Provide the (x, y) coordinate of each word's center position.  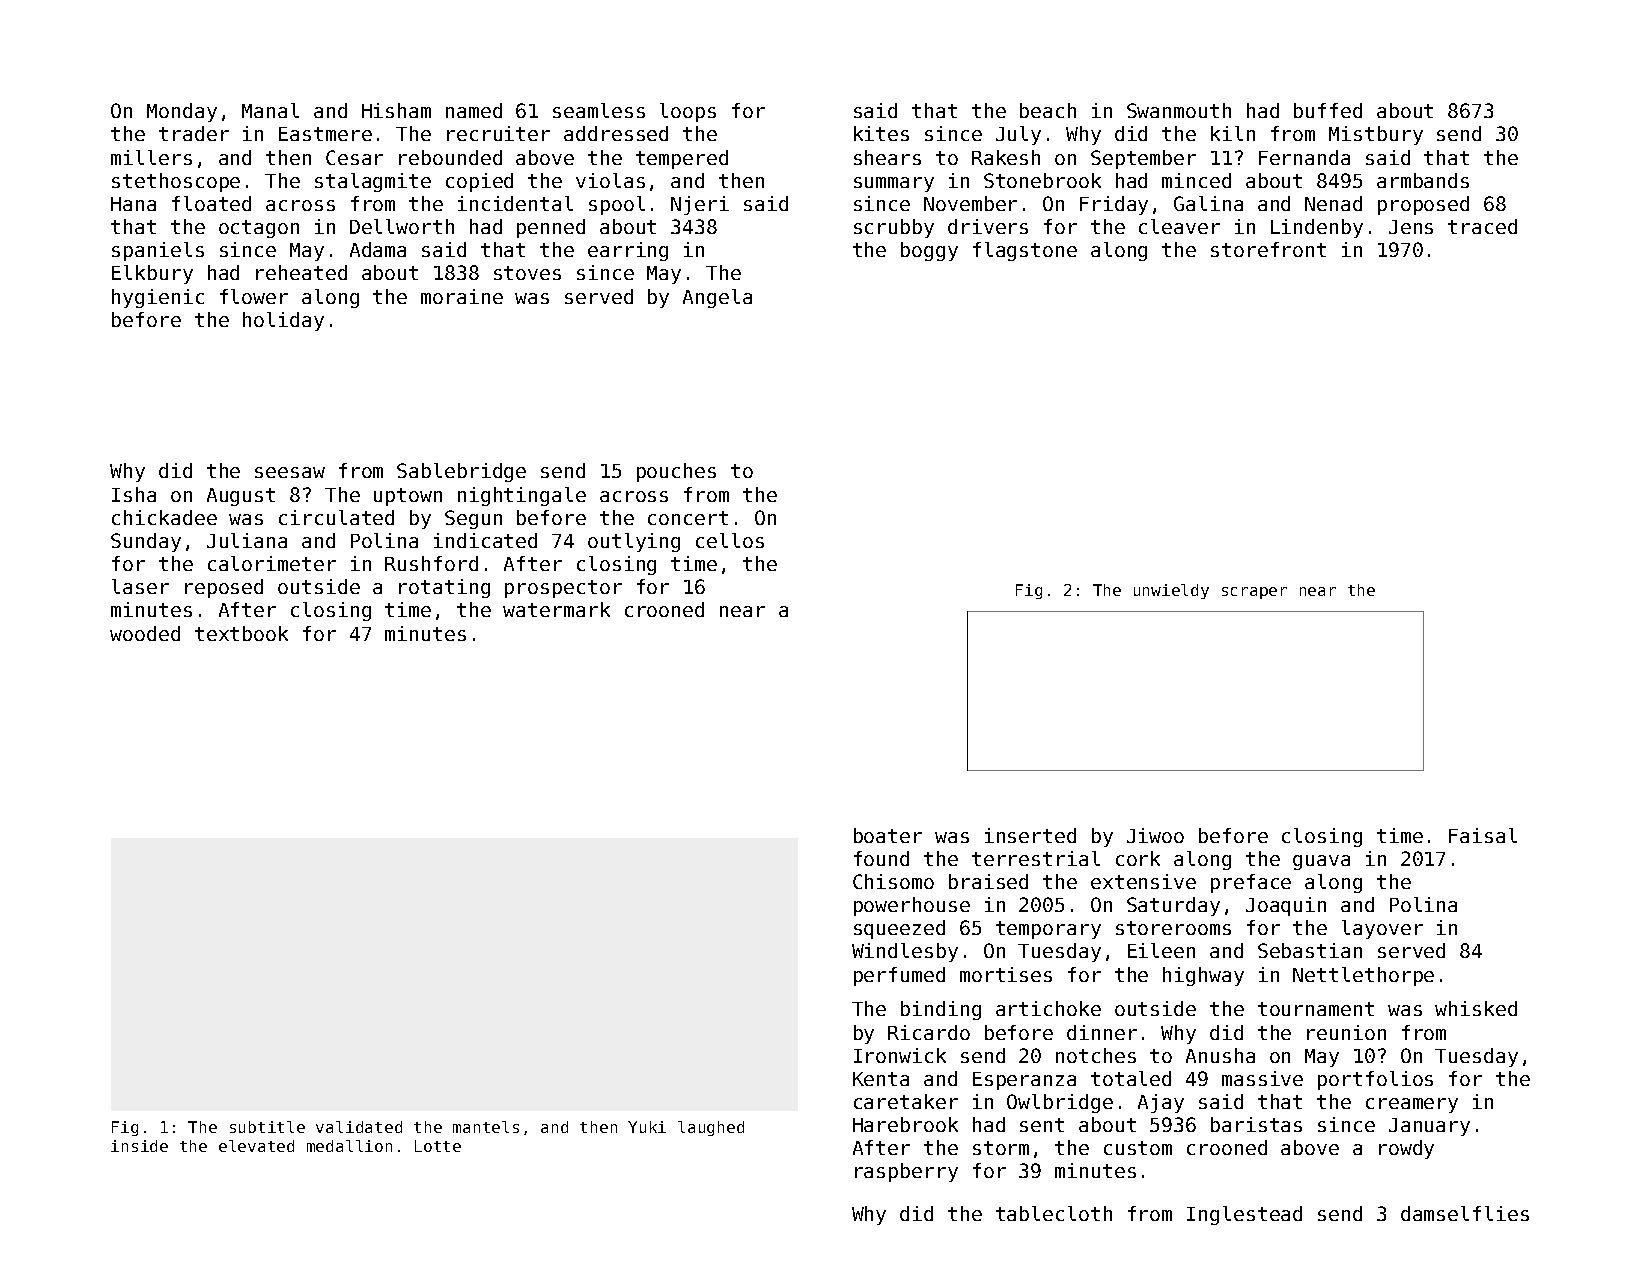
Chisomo (893, 881)
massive (1262, 1078)
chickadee (164, 517)
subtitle (267, 1127)
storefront (1268, 249)
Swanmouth (1179, 110)
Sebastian (1310, 950)
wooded (145, 633)
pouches (676, 472)
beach (1048, 110)
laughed (711, 1128)
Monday (182, 112)
